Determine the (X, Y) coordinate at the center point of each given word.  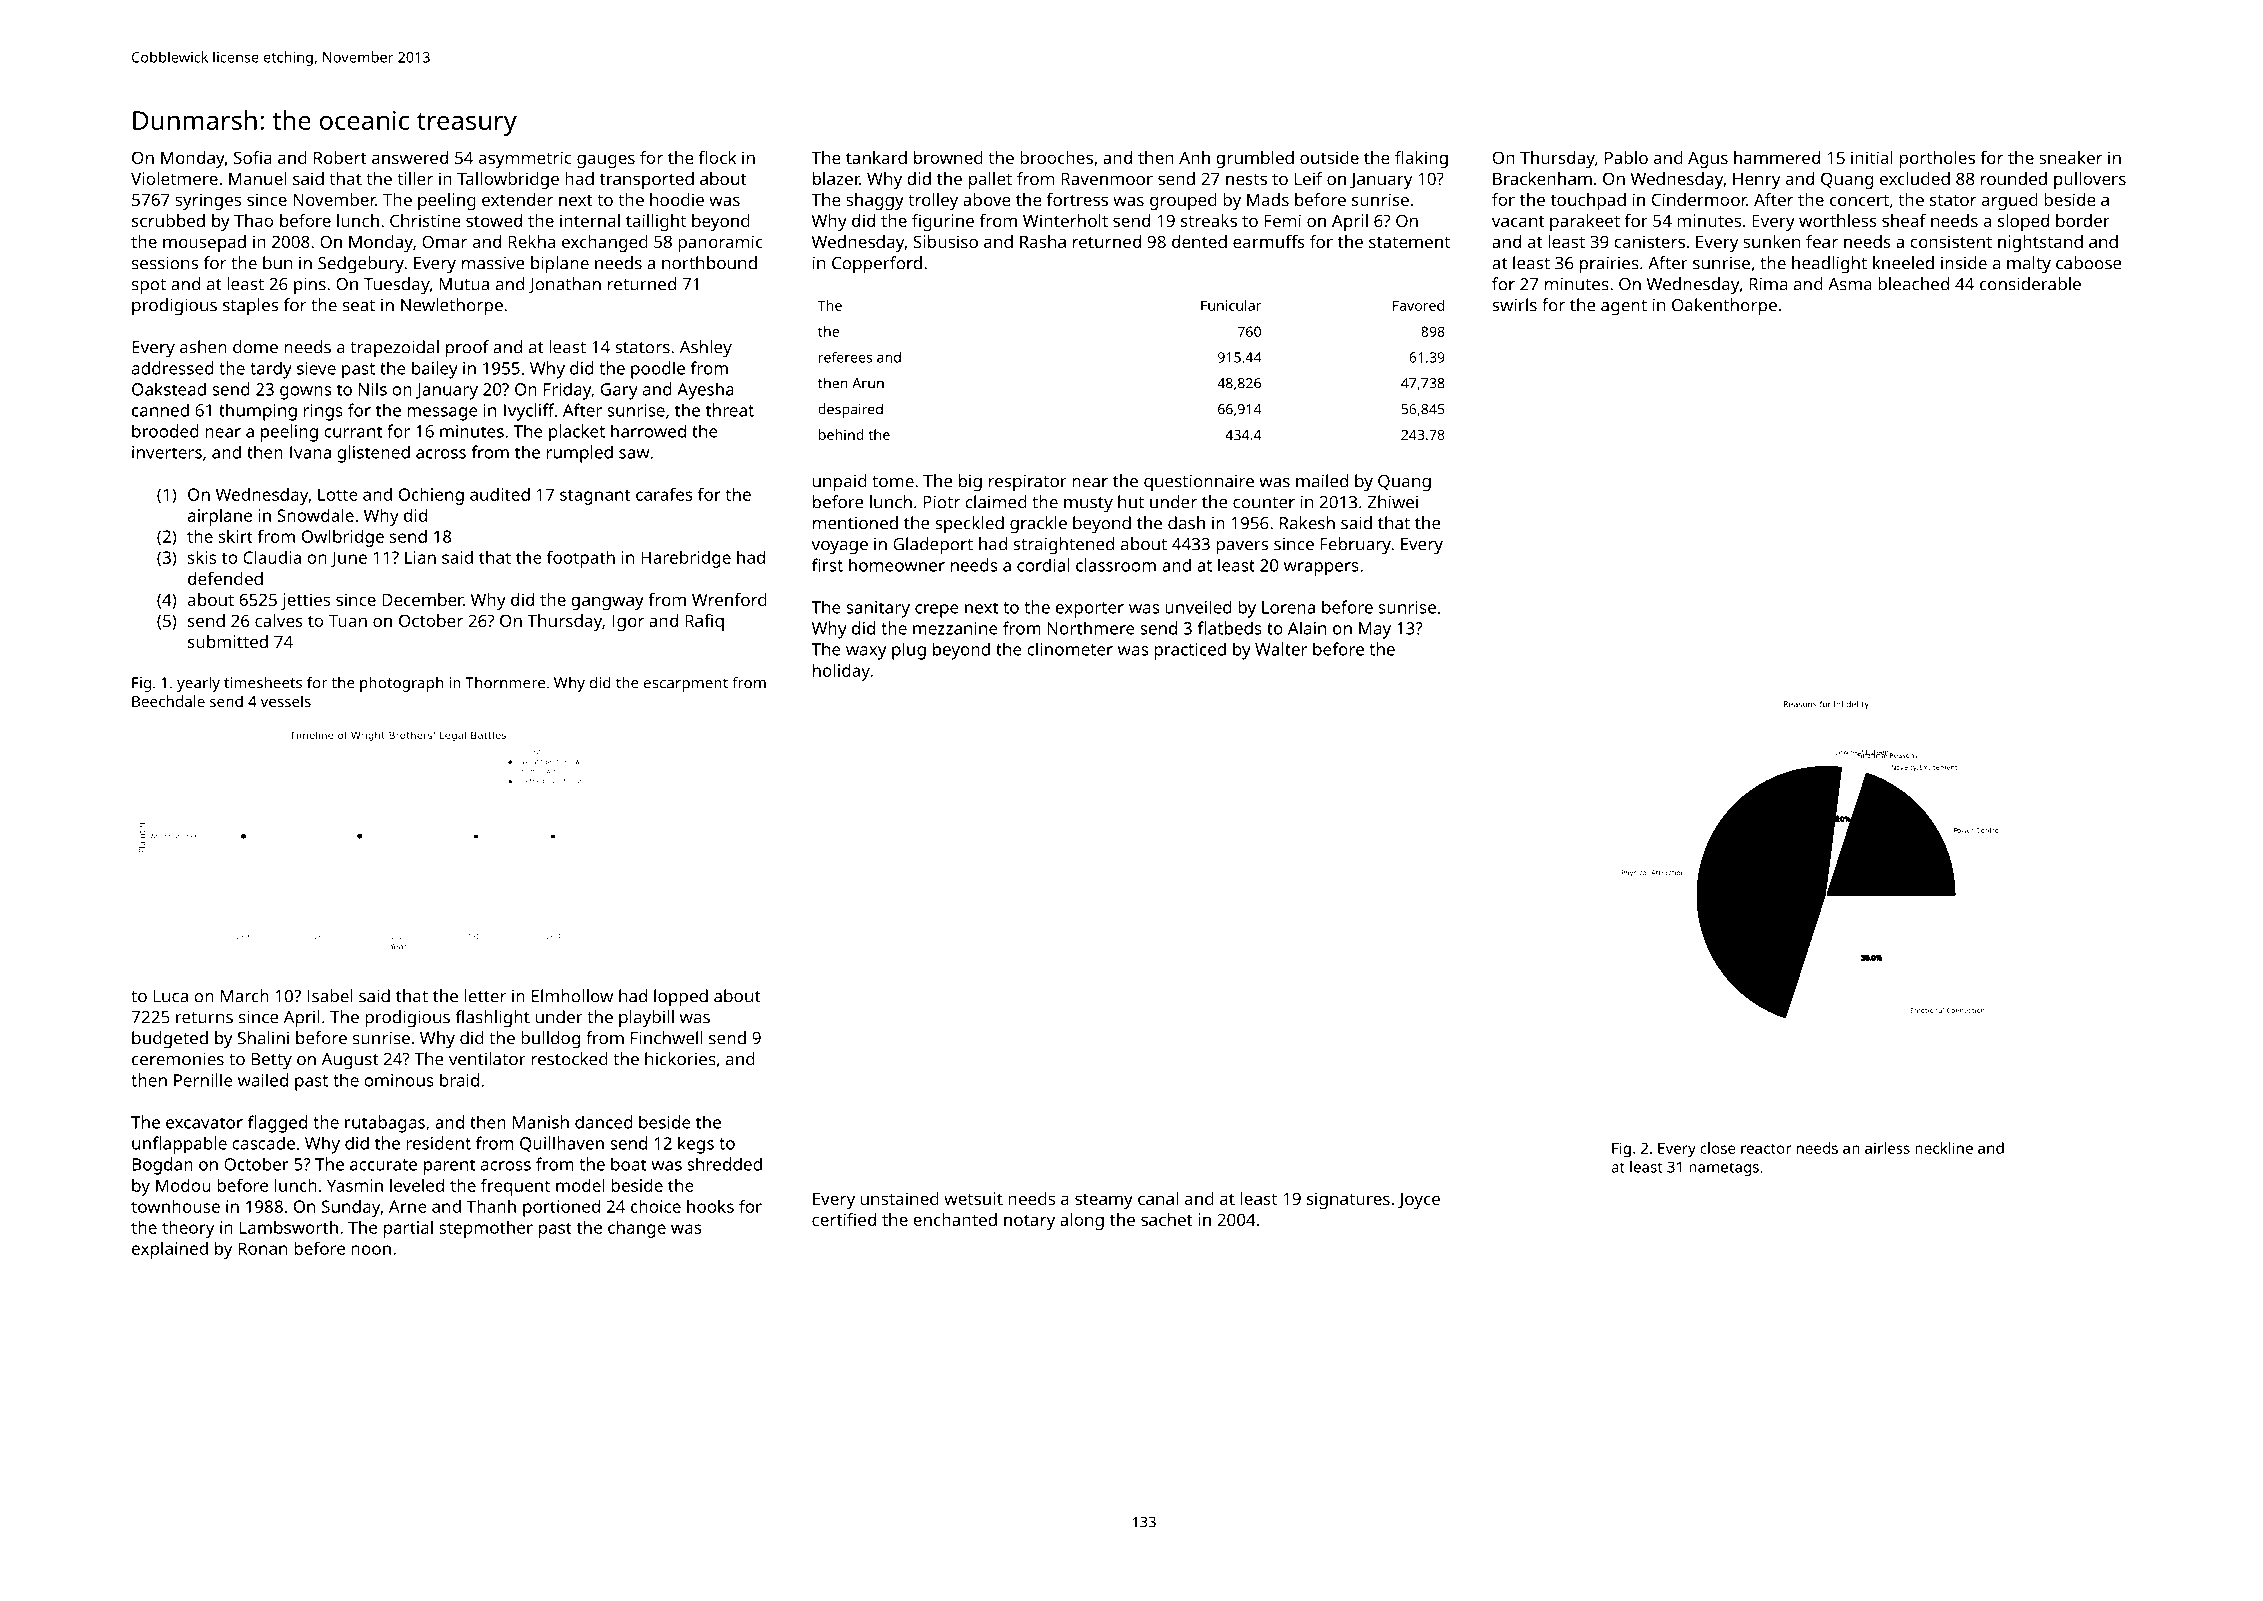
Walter (1281, 649)
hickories (680, 1059)
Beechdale (168, 701)
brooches (1056, 157)
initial (1872, 157)
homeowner (897, 565)
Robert (340, 157)
